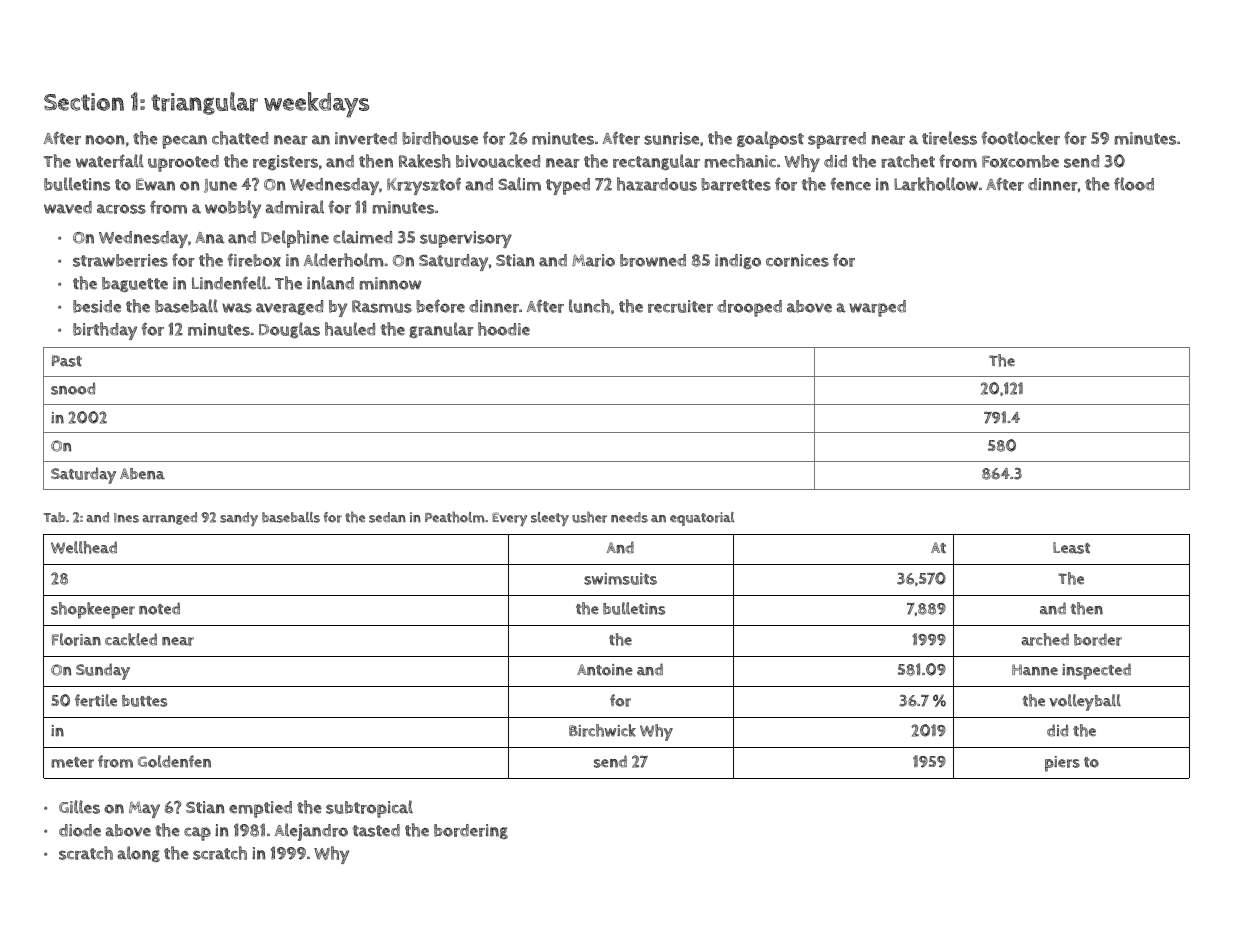 The height and width of the page is (952, 1233). I want to click on footlocker, so click(1021, 138).
